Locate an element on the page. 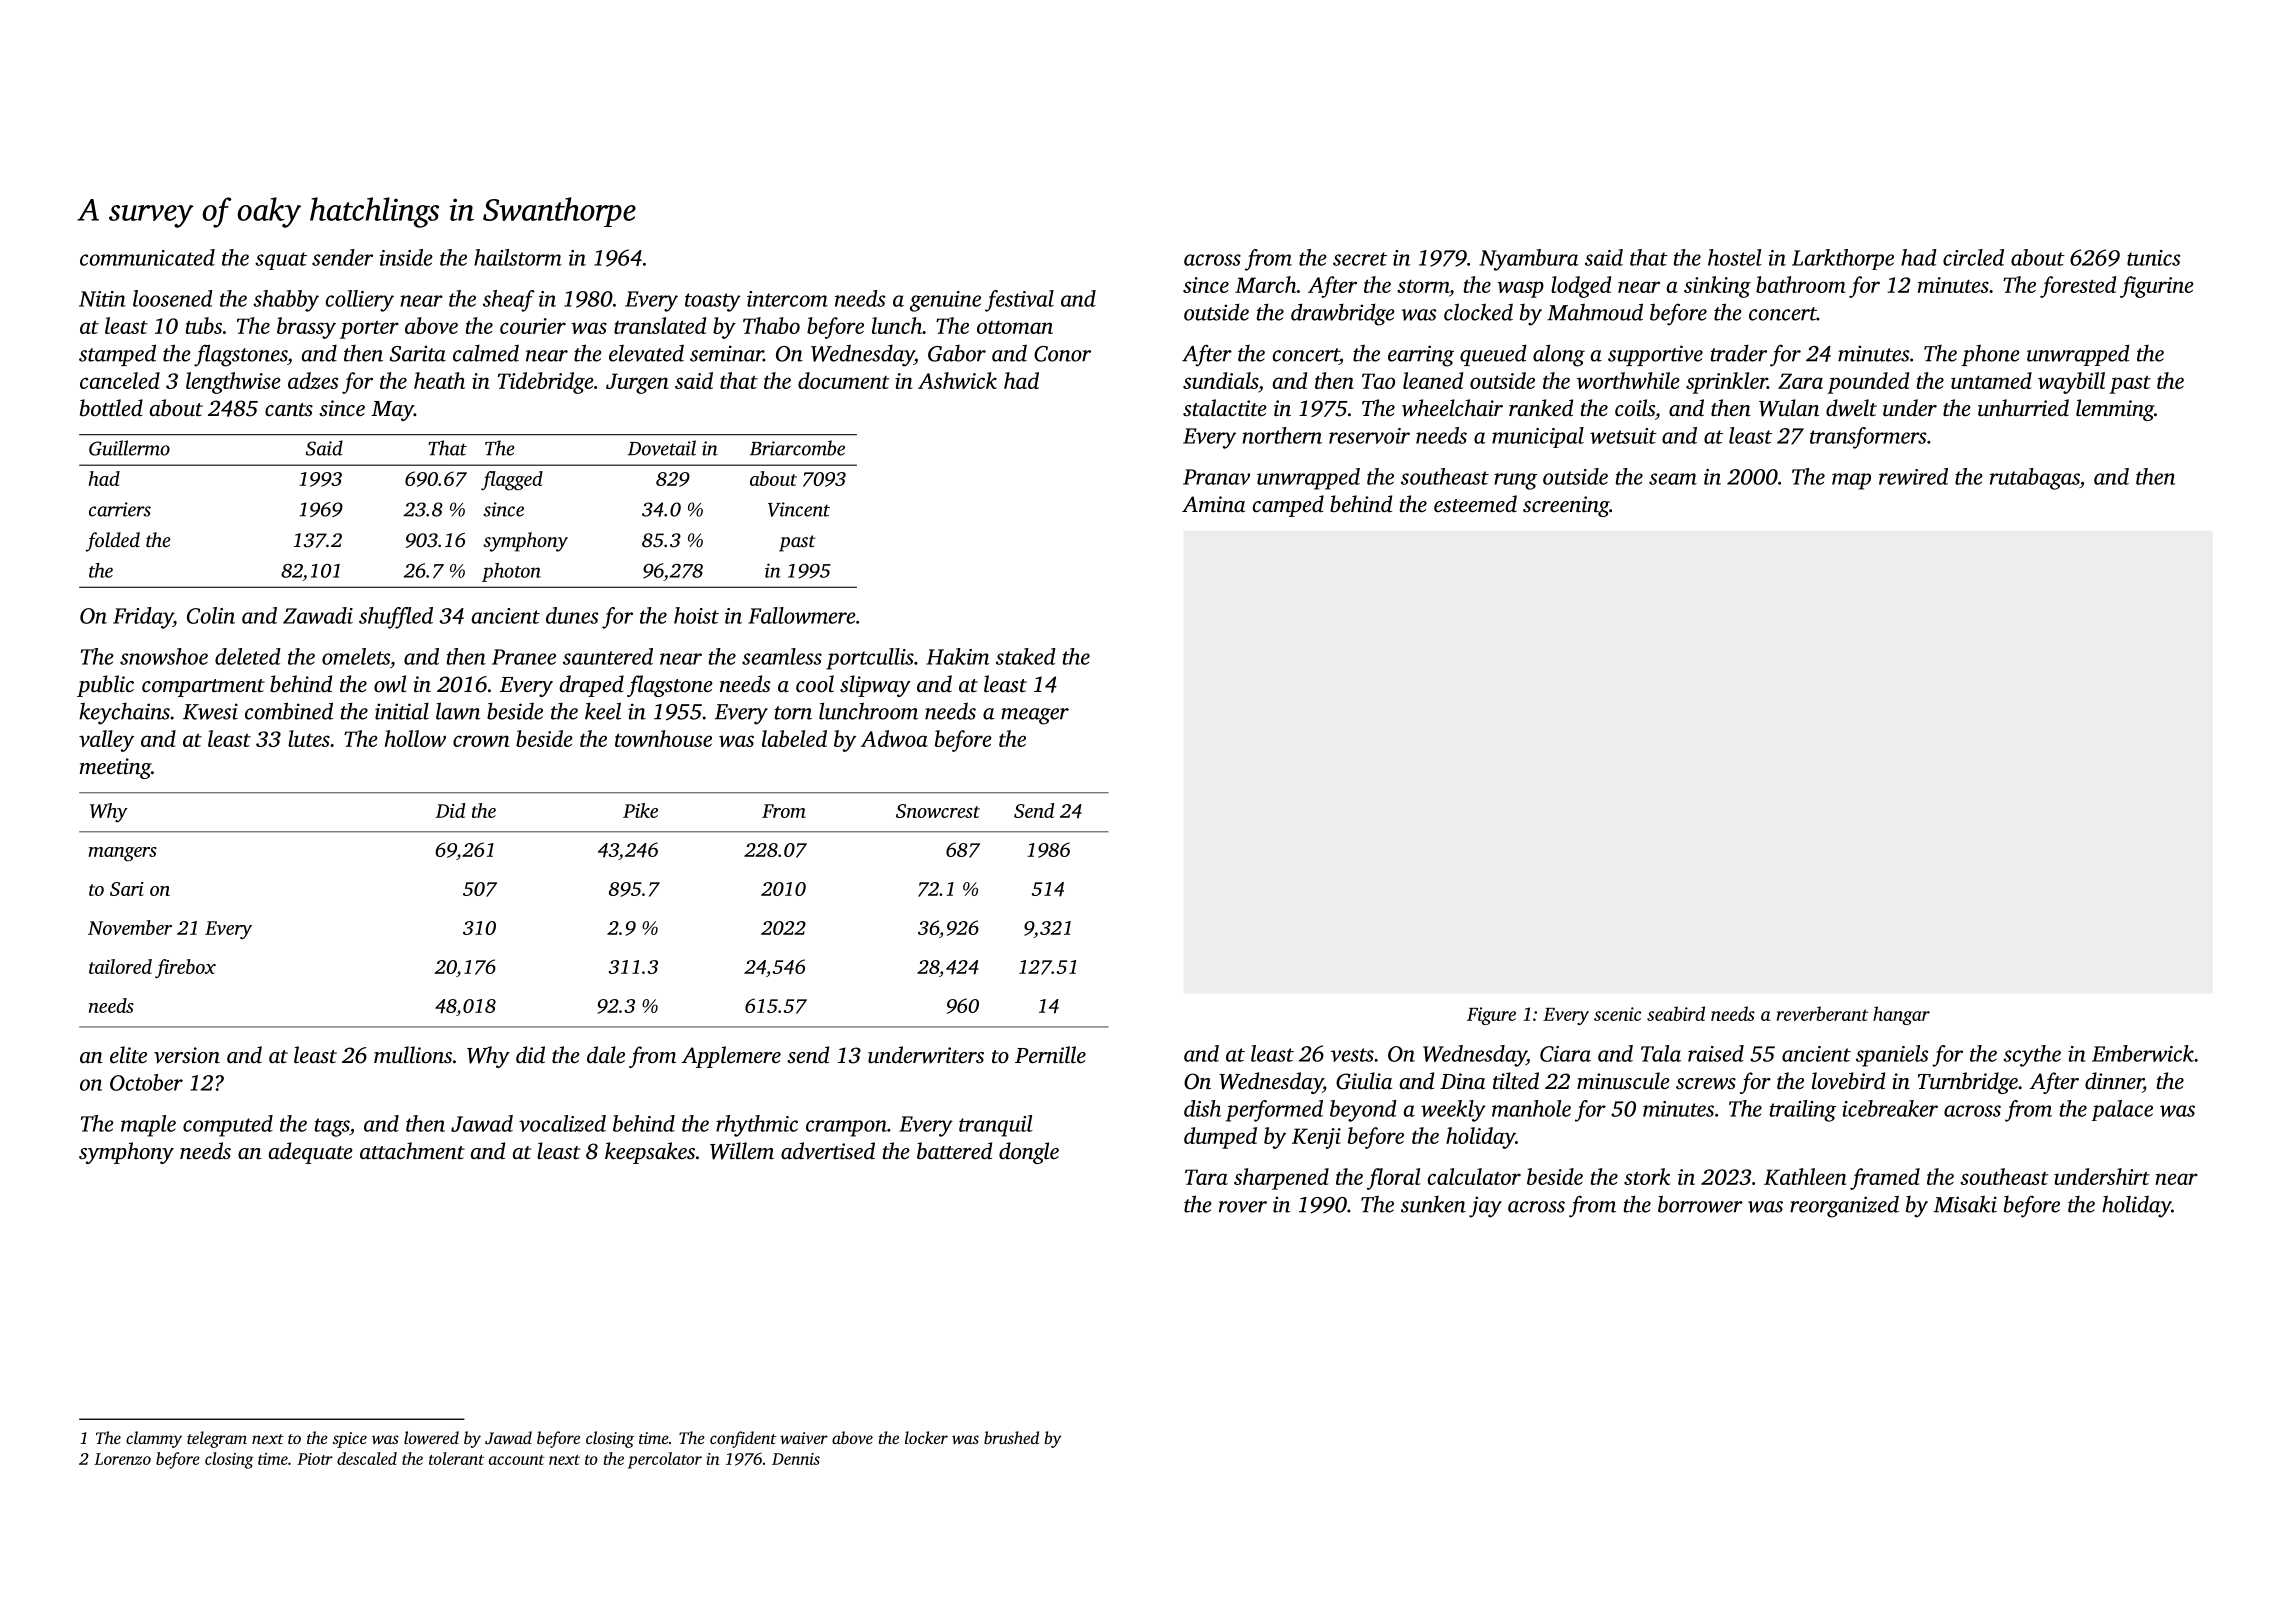  minuscule is located at coordinates (1623, 1081).
